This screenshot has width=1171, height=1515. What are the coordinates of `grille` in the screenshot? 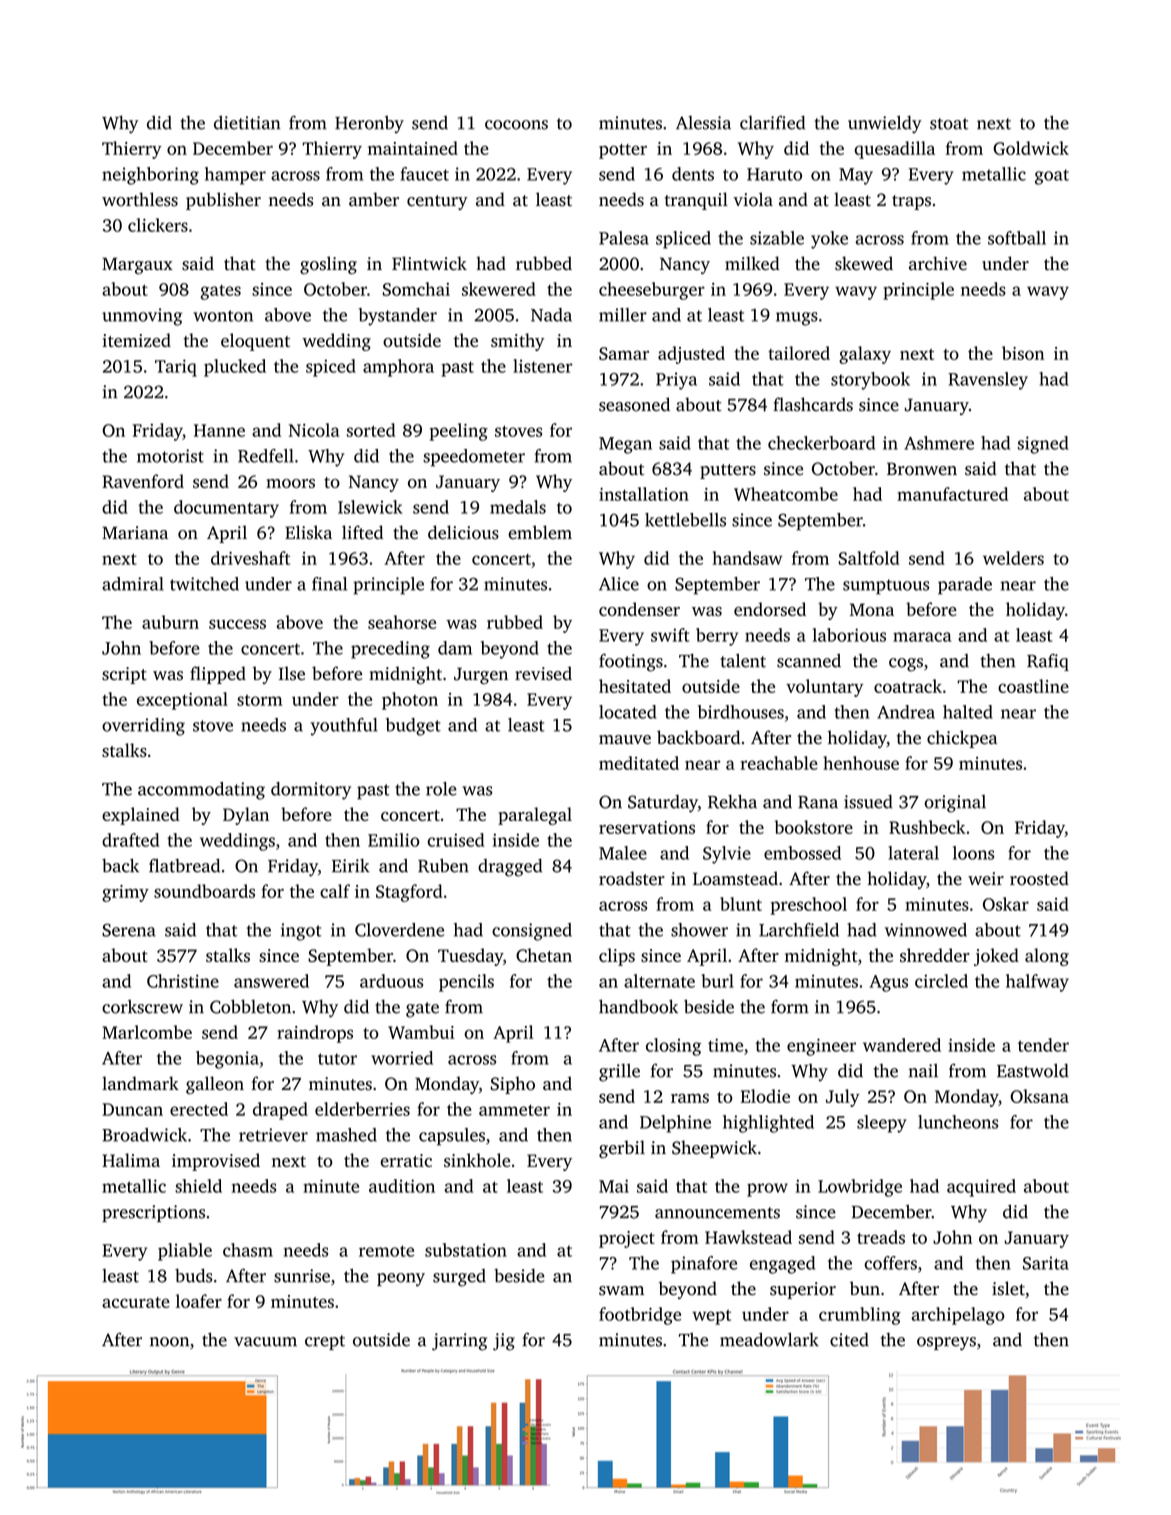 It's located at (619, 1073).
